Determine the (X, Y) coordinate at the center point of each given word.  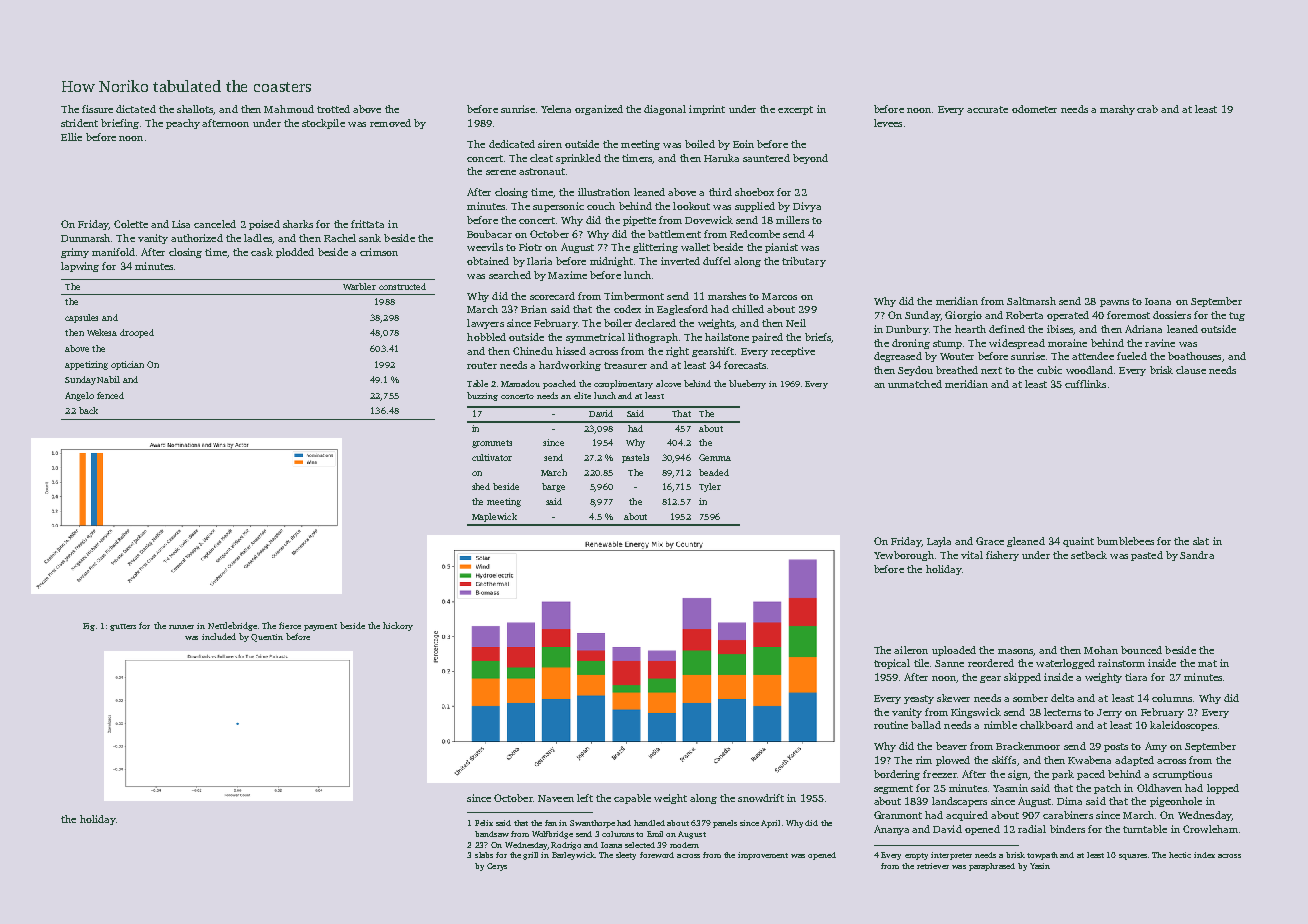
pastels (635, 458)
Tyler (710, 487)
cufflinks (1085, 384)
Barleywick (573, 856)
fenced (110, 395)
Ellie (71, 137)
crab (1147, 109)
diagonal (665, 110)
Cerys (497, 867)
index (1204, 855)
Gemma (715, 457)
